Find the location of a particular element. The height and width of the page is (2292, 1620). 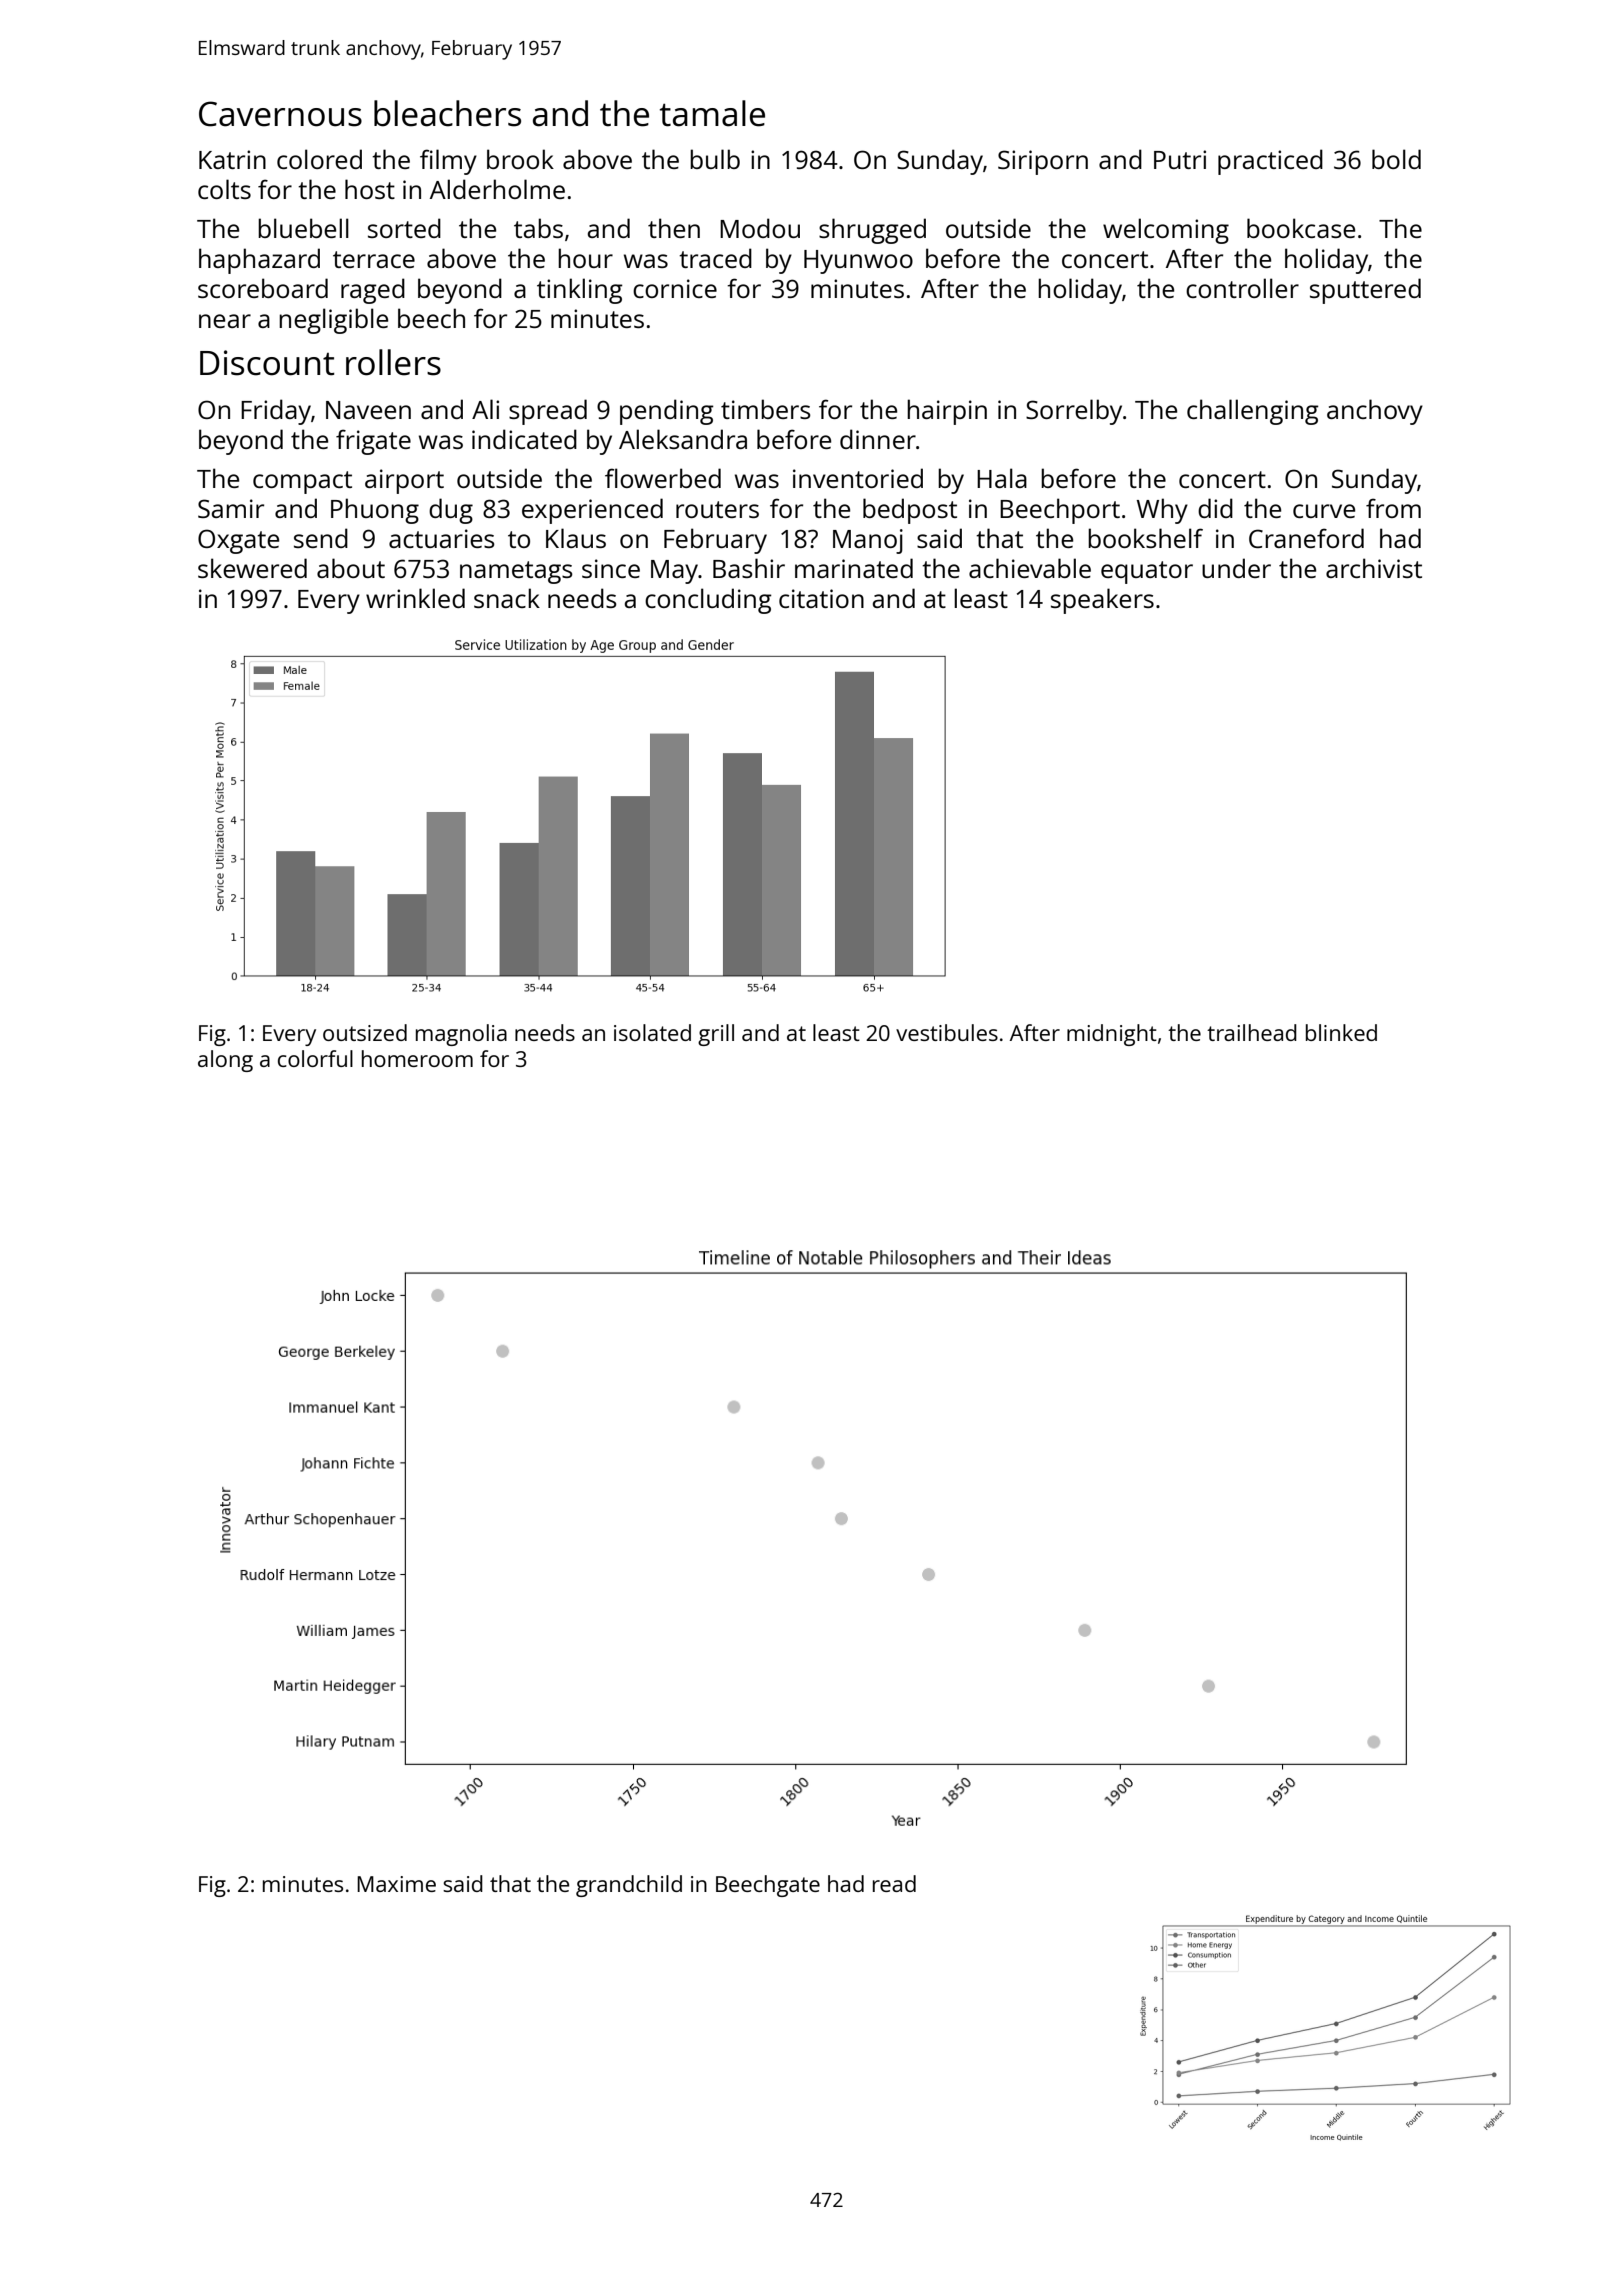

brook is located at coordinates (520, 159).
